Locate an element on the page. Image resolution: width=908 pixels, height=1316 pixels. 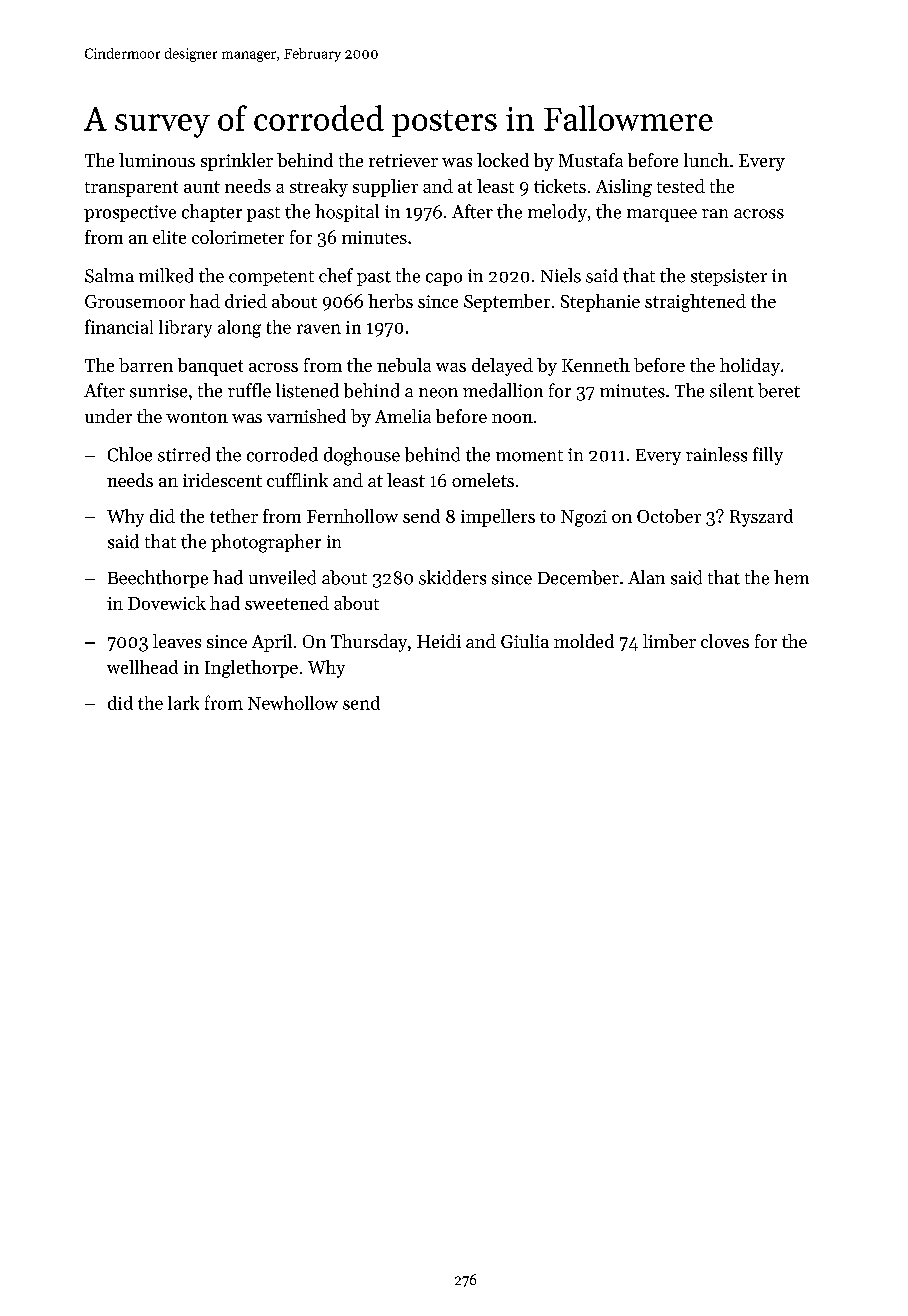
tether is located at coordinates (234, 516).
